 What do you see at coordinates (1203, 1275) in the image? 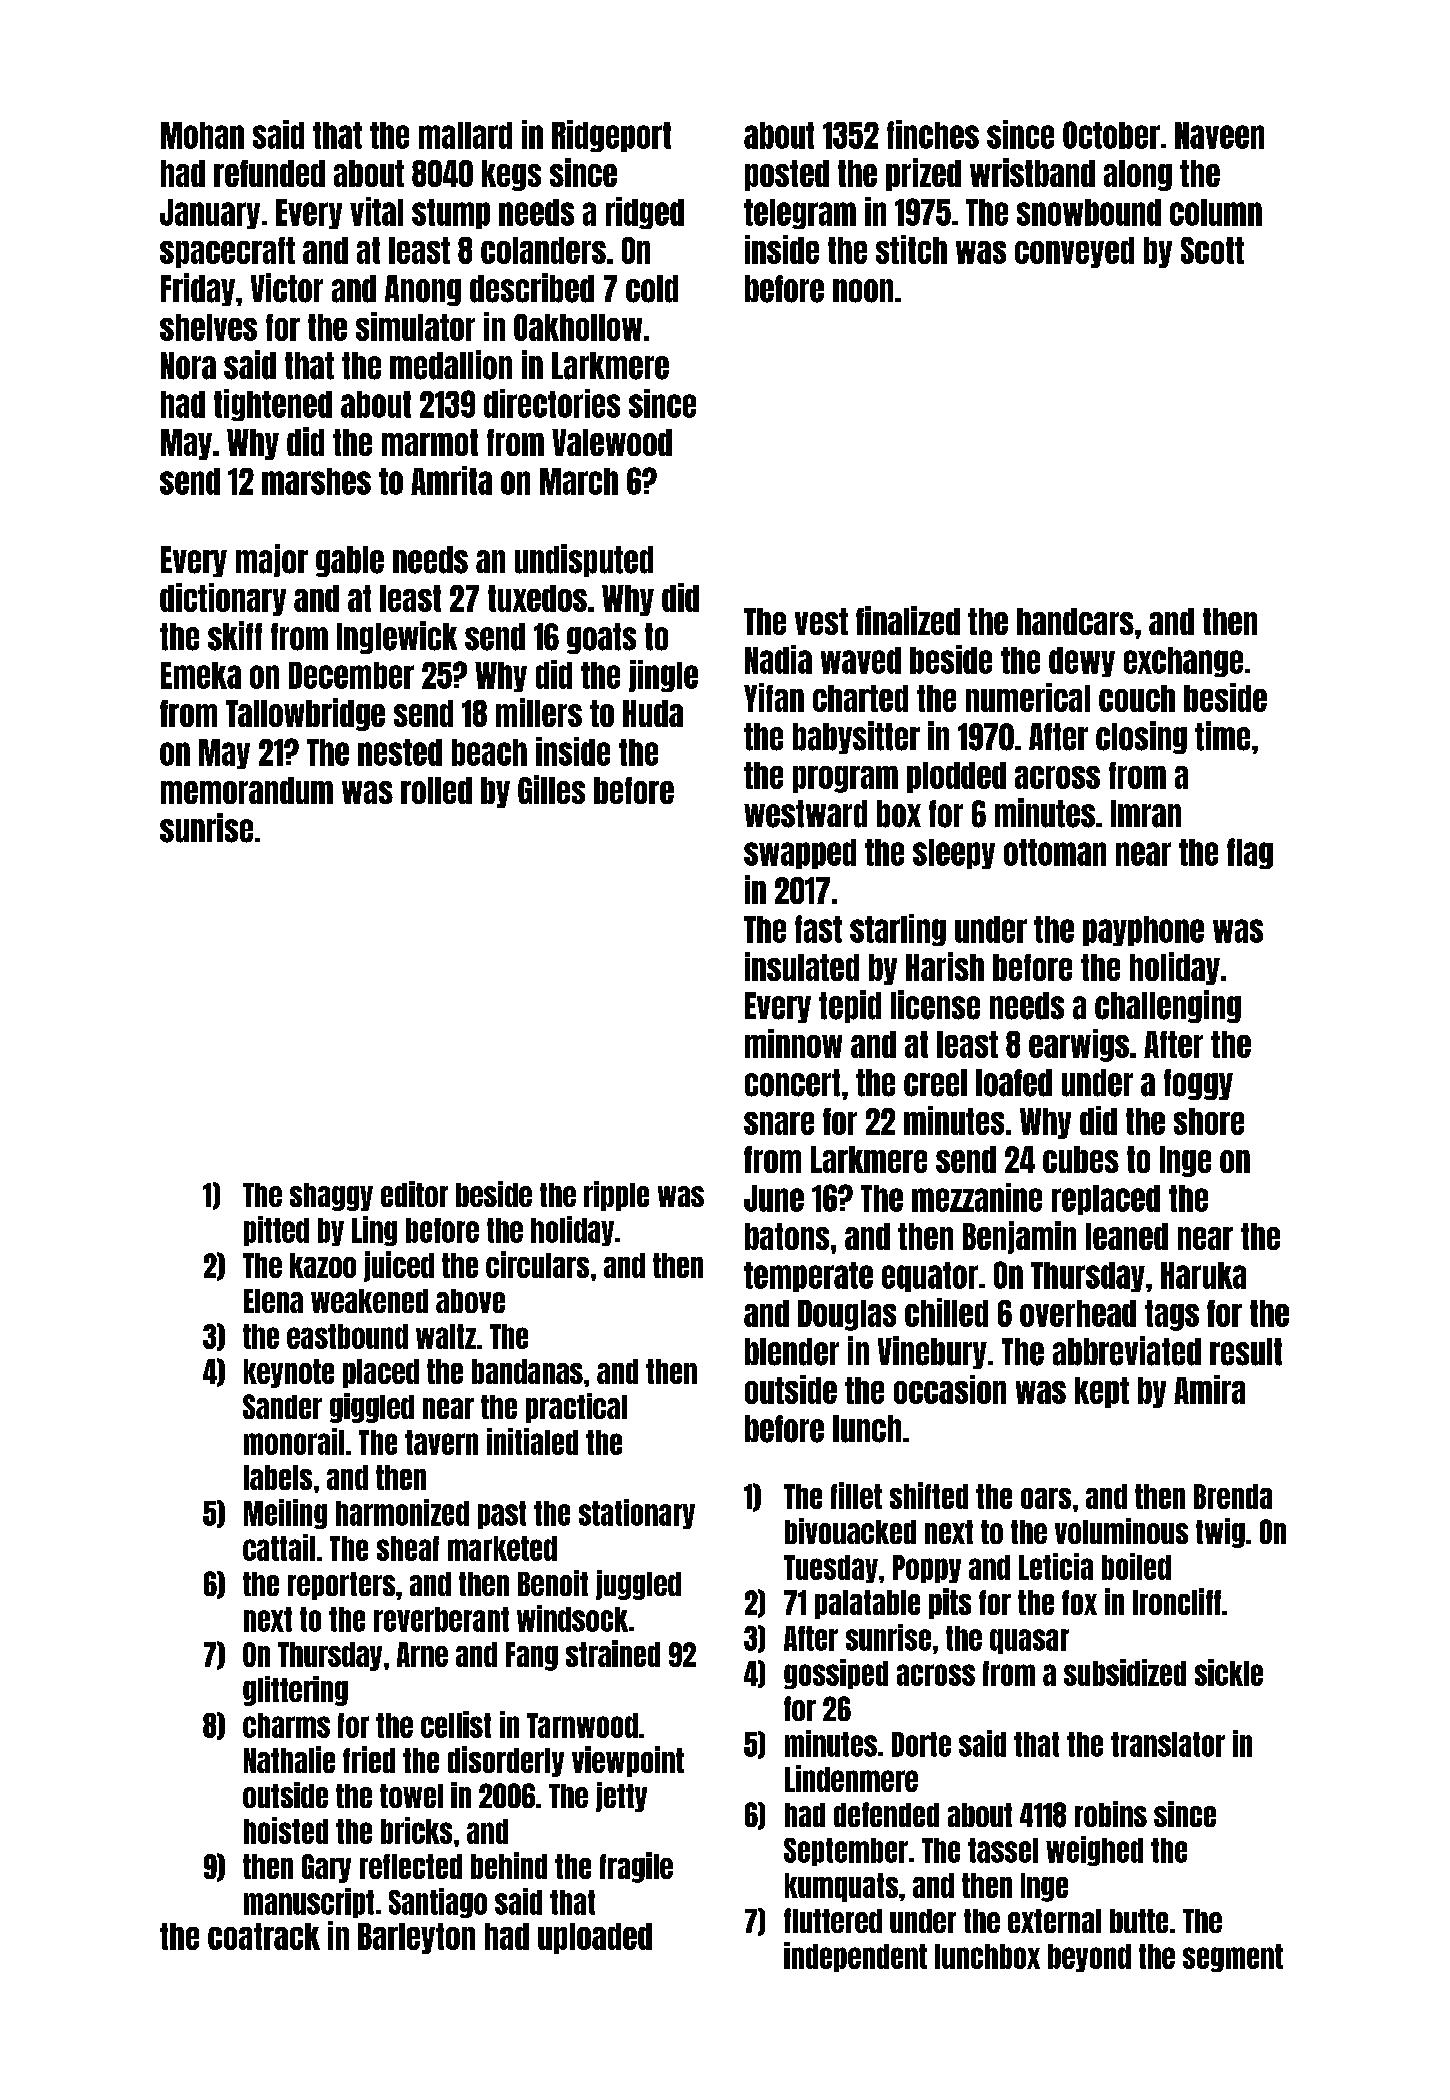
I see `Haruka` at bounding box center [1203, 1275].
